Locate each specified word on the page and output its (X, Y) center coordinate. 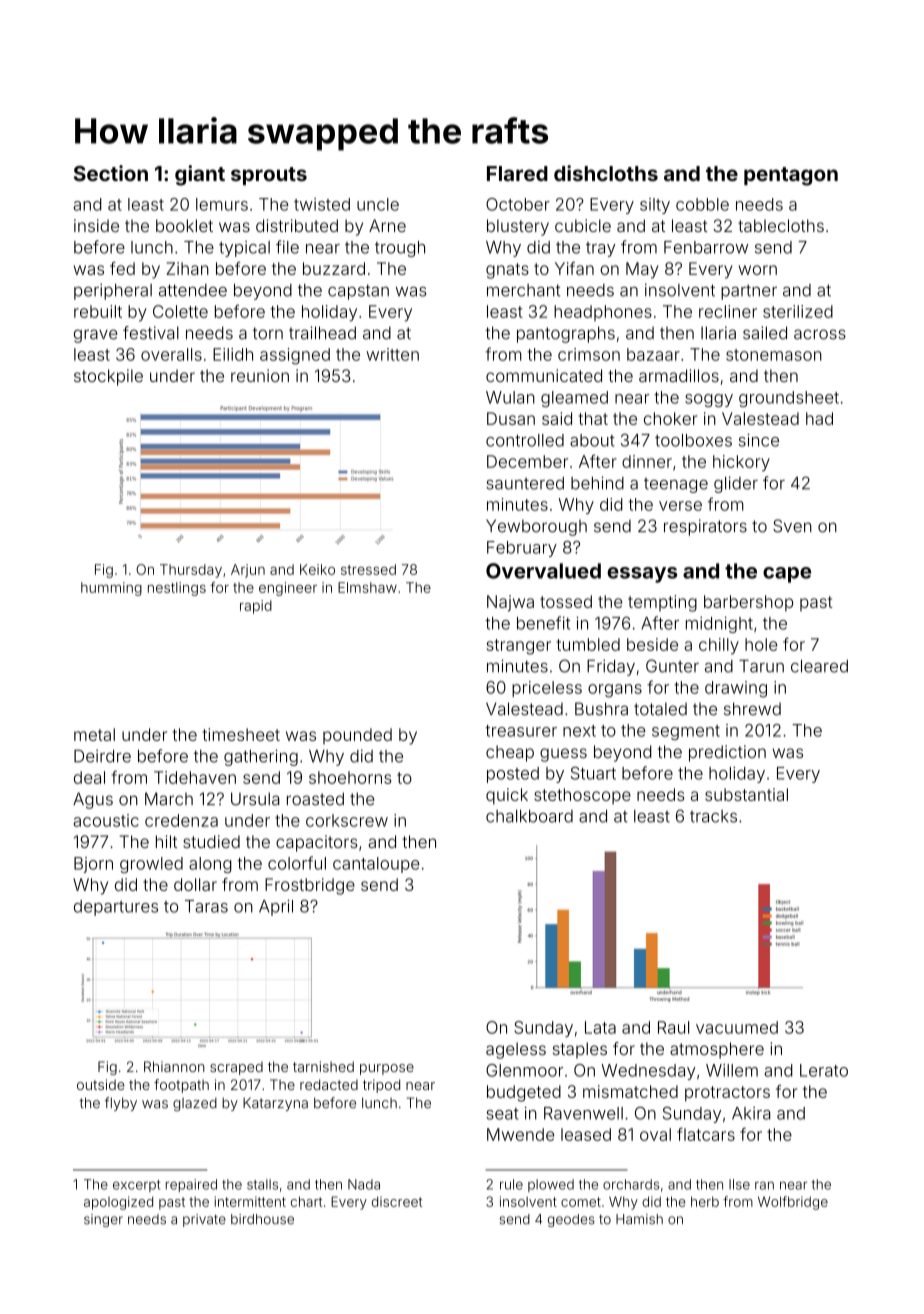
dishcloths (606, 173)
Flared (517, 173)
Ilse (739, 1184)
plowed (551, 1185)
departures (116, 908)
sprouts (269, 176)
